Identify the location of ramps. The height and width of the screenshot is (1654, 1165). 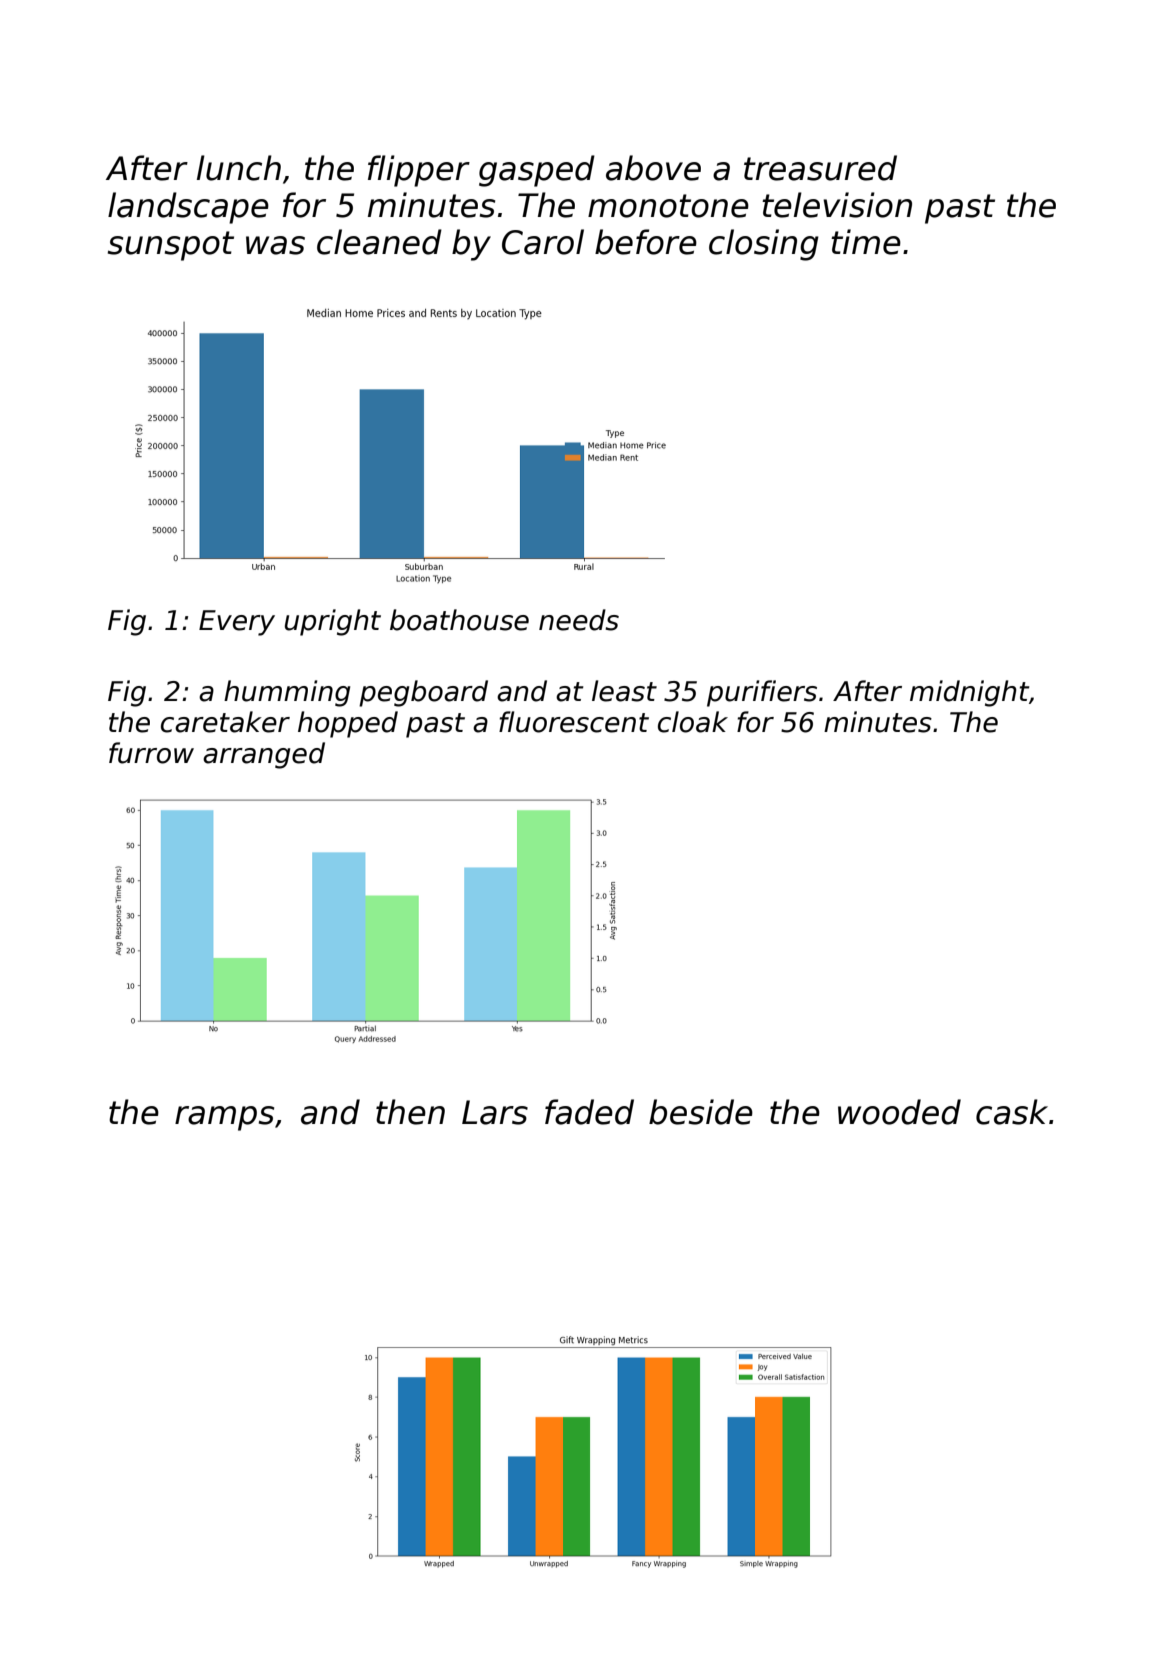
(224, 1118).
